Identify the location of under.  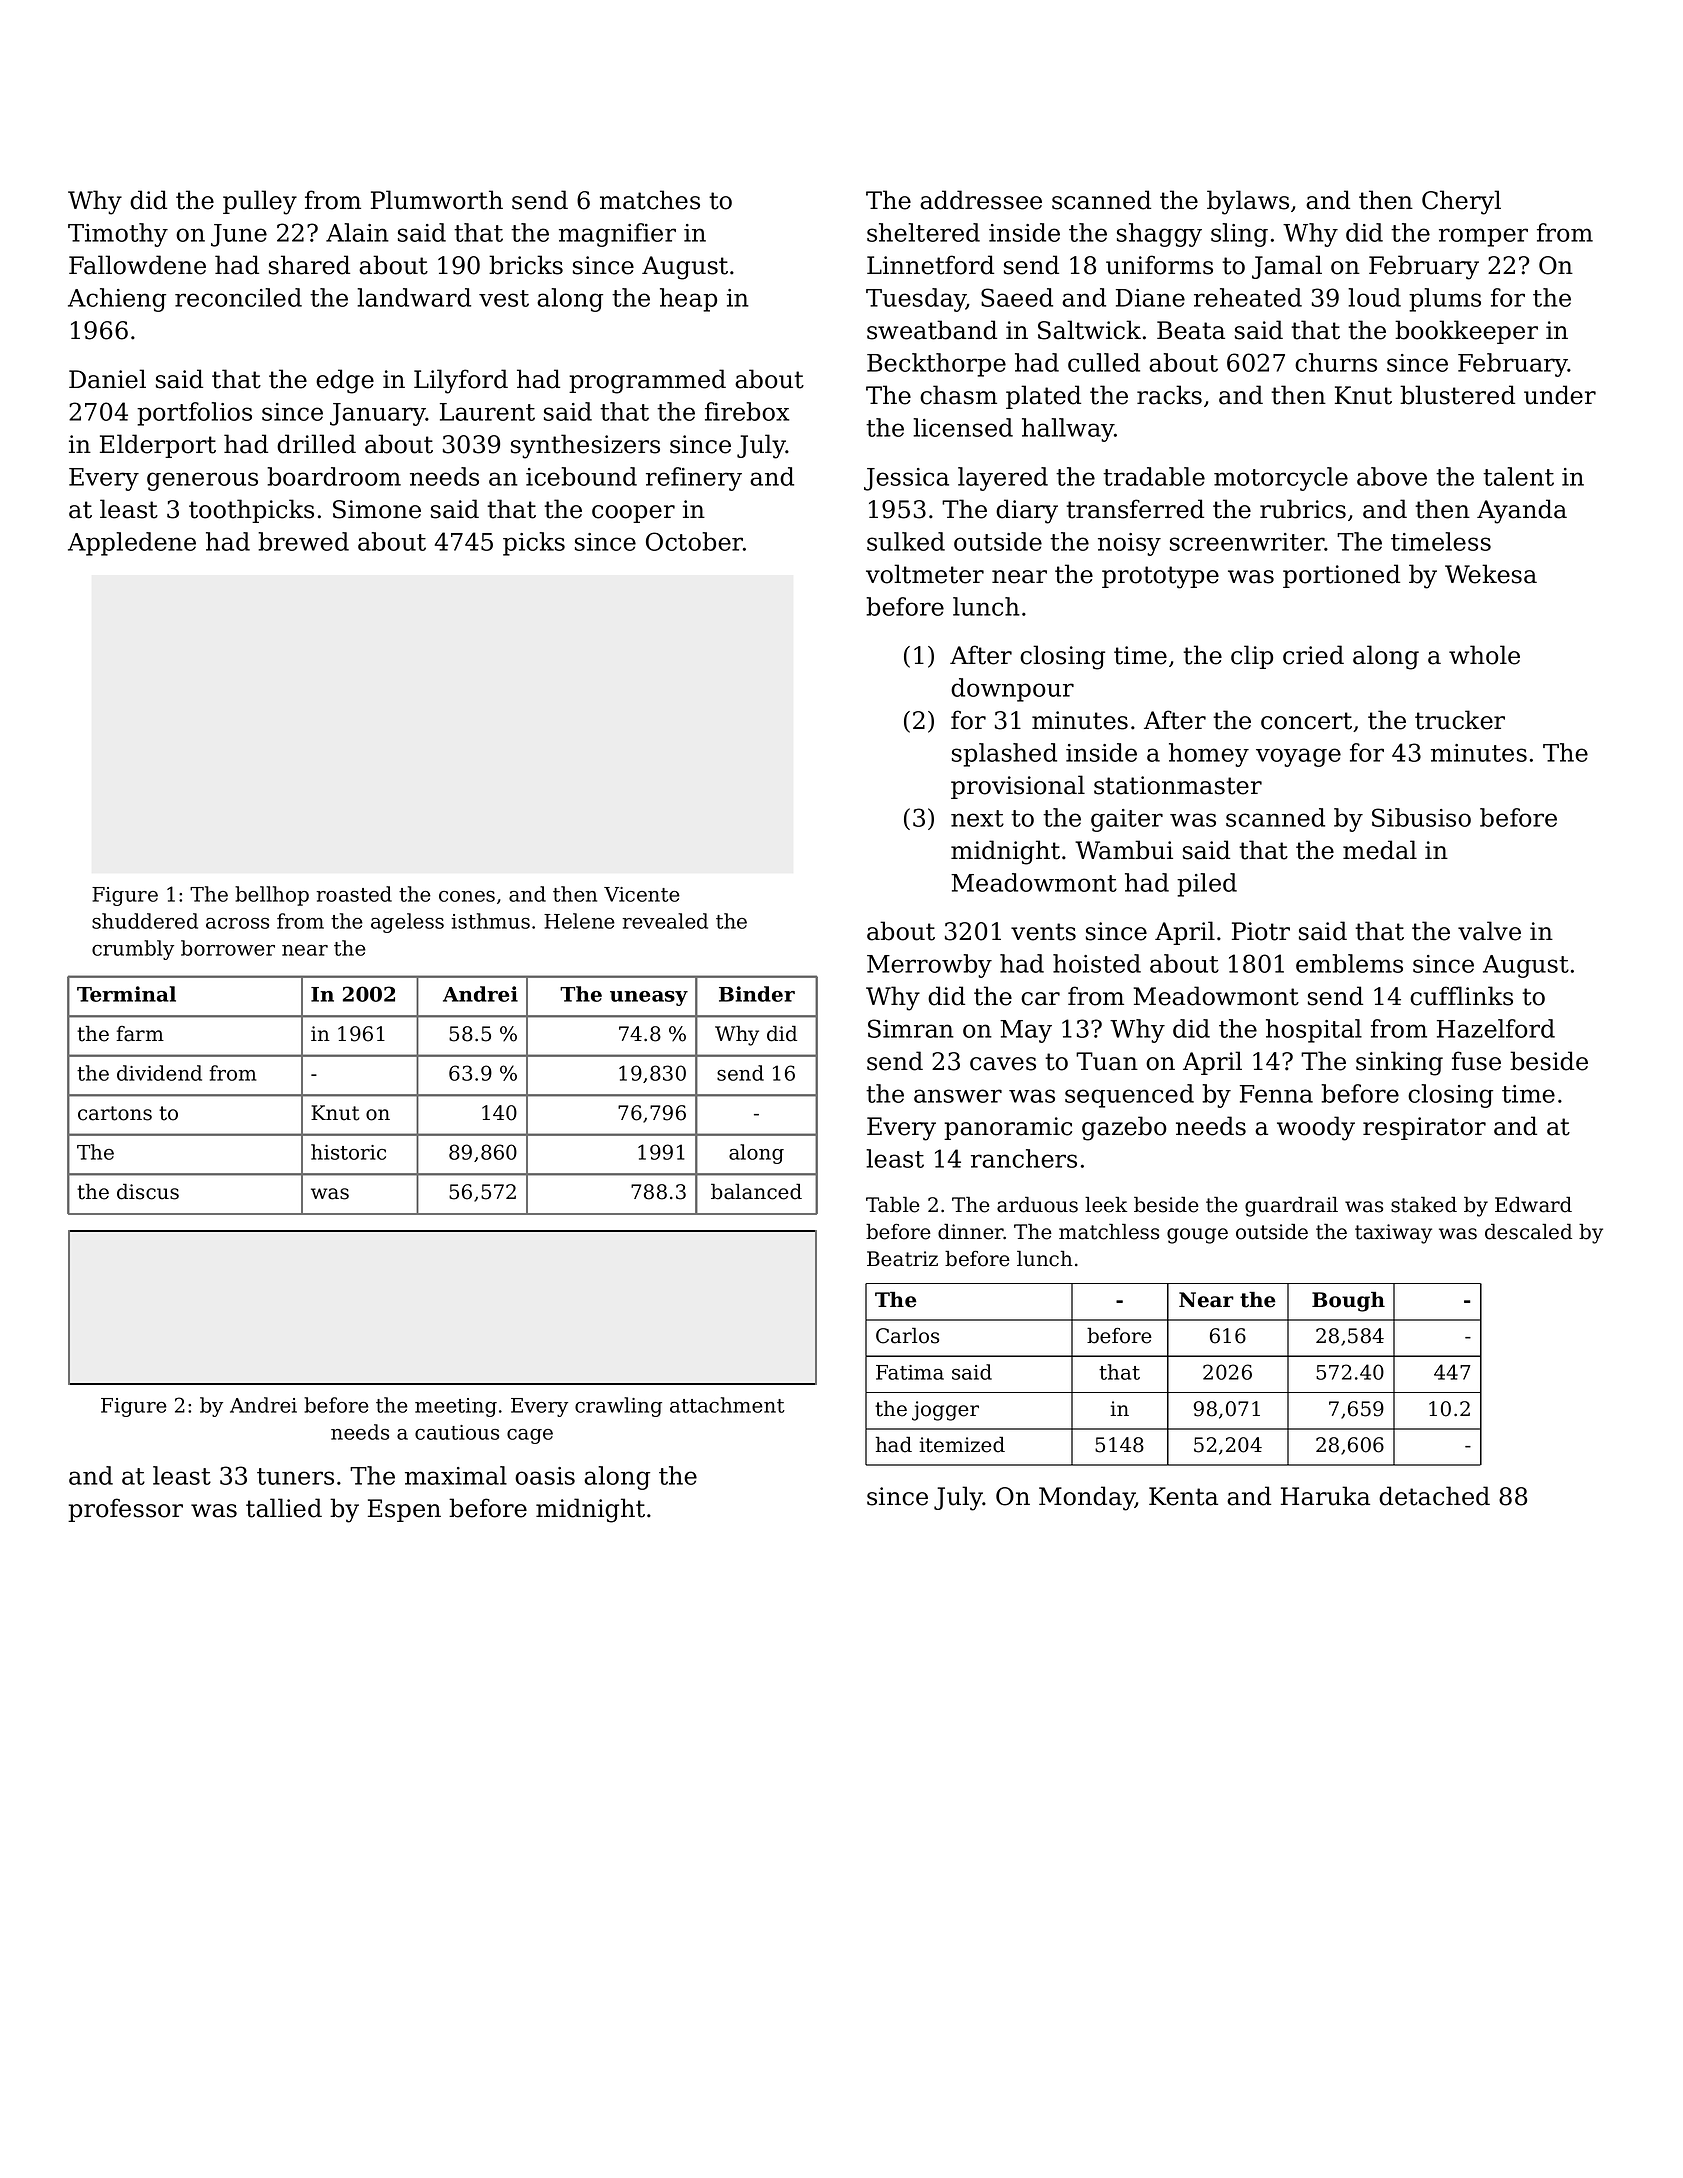
(1560, 395).
